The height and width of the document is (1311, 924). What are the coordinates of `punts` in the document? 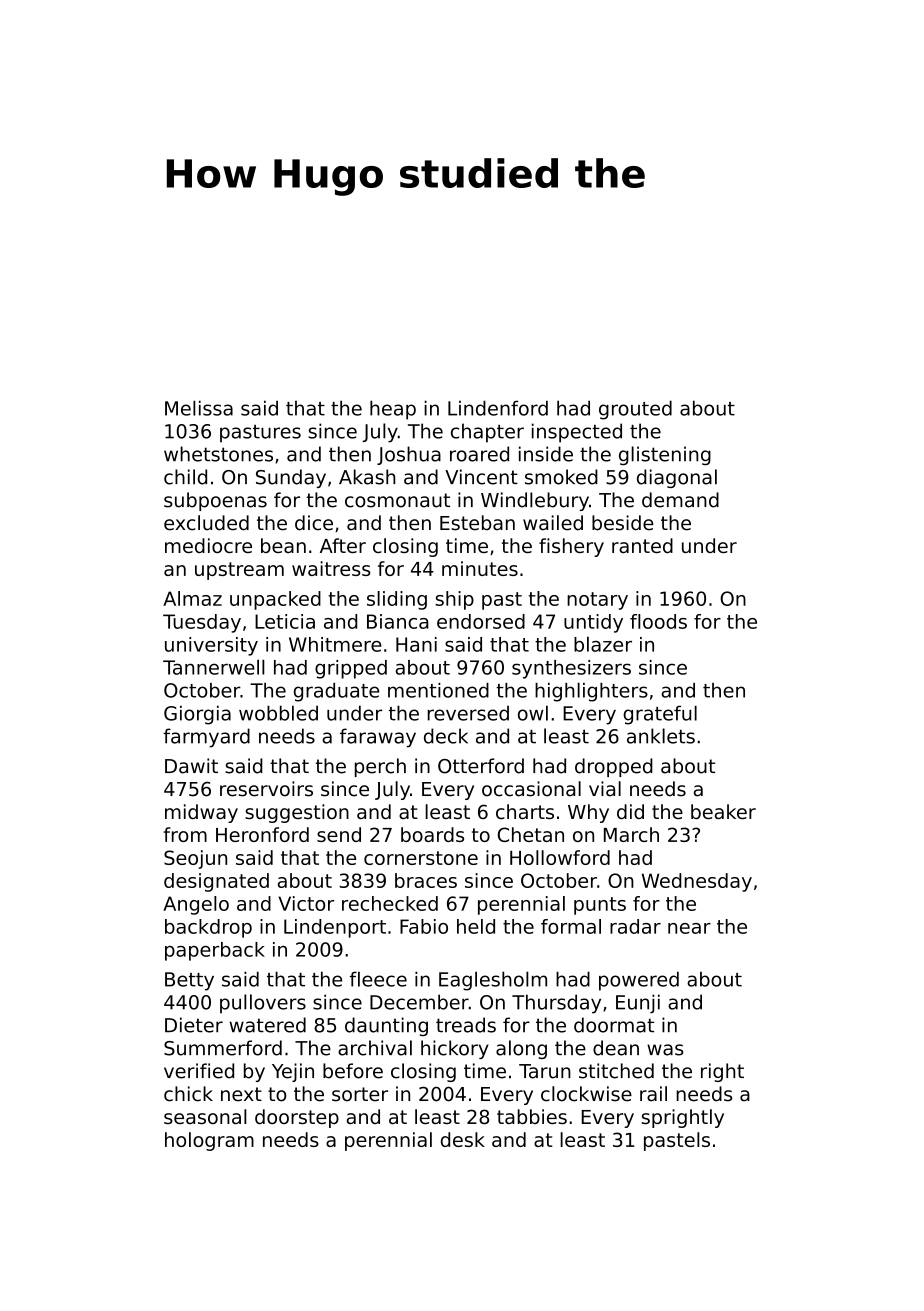 It's located at (600, 906).
